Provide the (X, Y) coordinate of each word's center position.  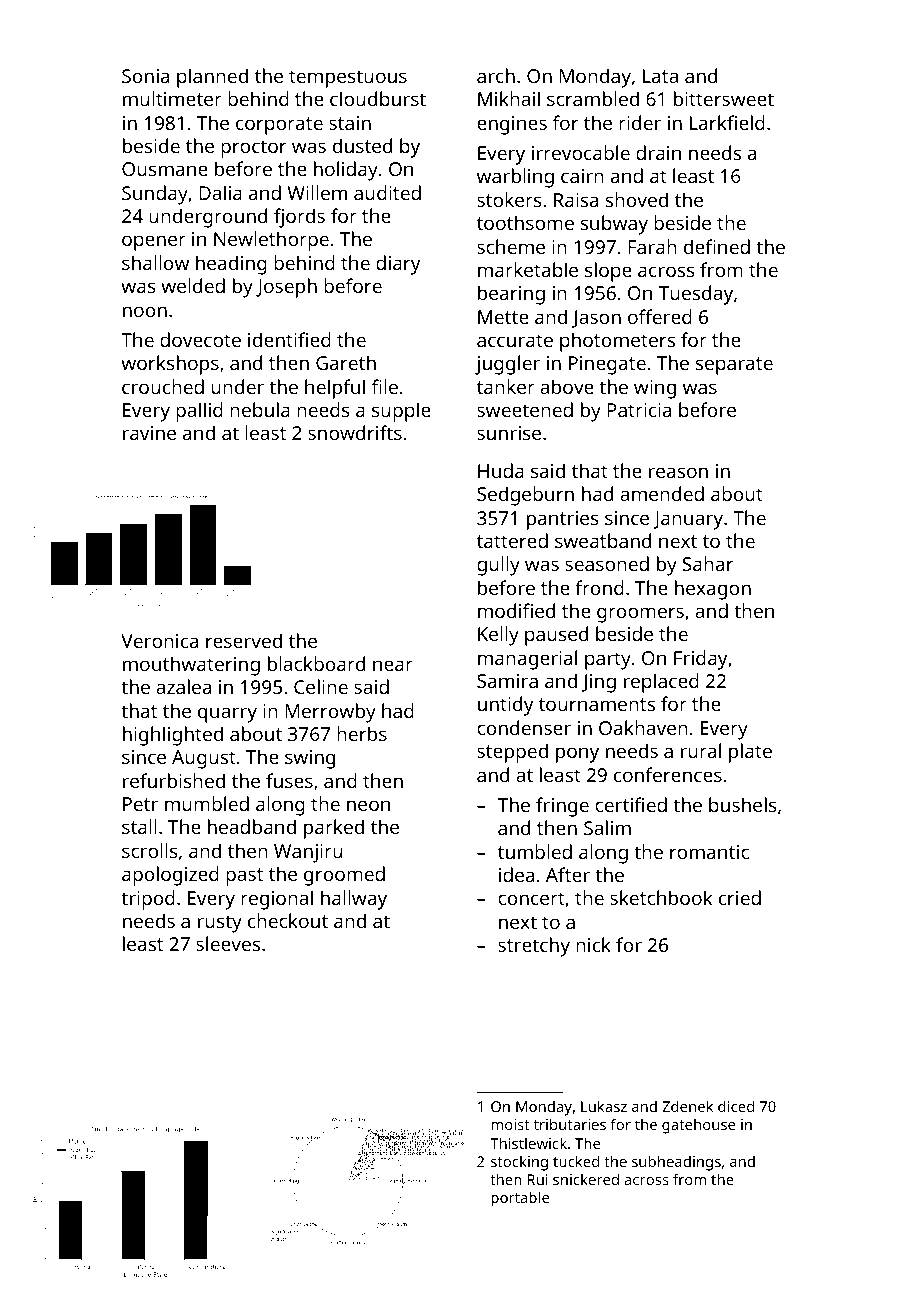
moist (510, 1124)
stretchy (534, 947)
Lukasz (604, 1106)
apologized (170, 876)
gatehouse (698, 1126)
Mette (503, 317)
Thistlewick (528, 1143)
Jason (596, 319)
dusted (362, 145)
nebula (260, 409)
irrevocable (581, 152)
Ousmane (165, 169)
